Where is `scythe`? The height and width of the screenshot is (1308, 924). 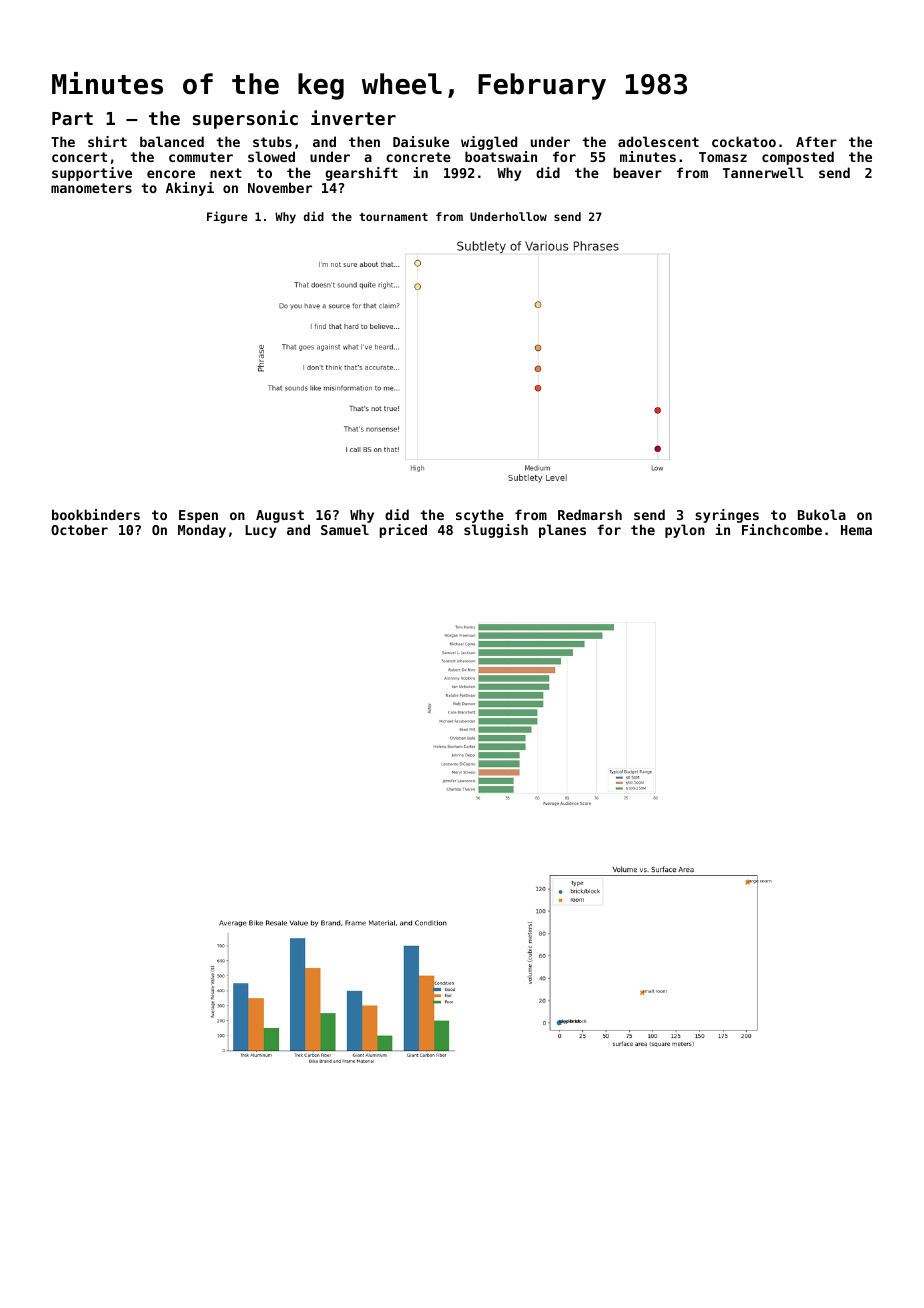
scythe is located at coordinates (480, 516).
